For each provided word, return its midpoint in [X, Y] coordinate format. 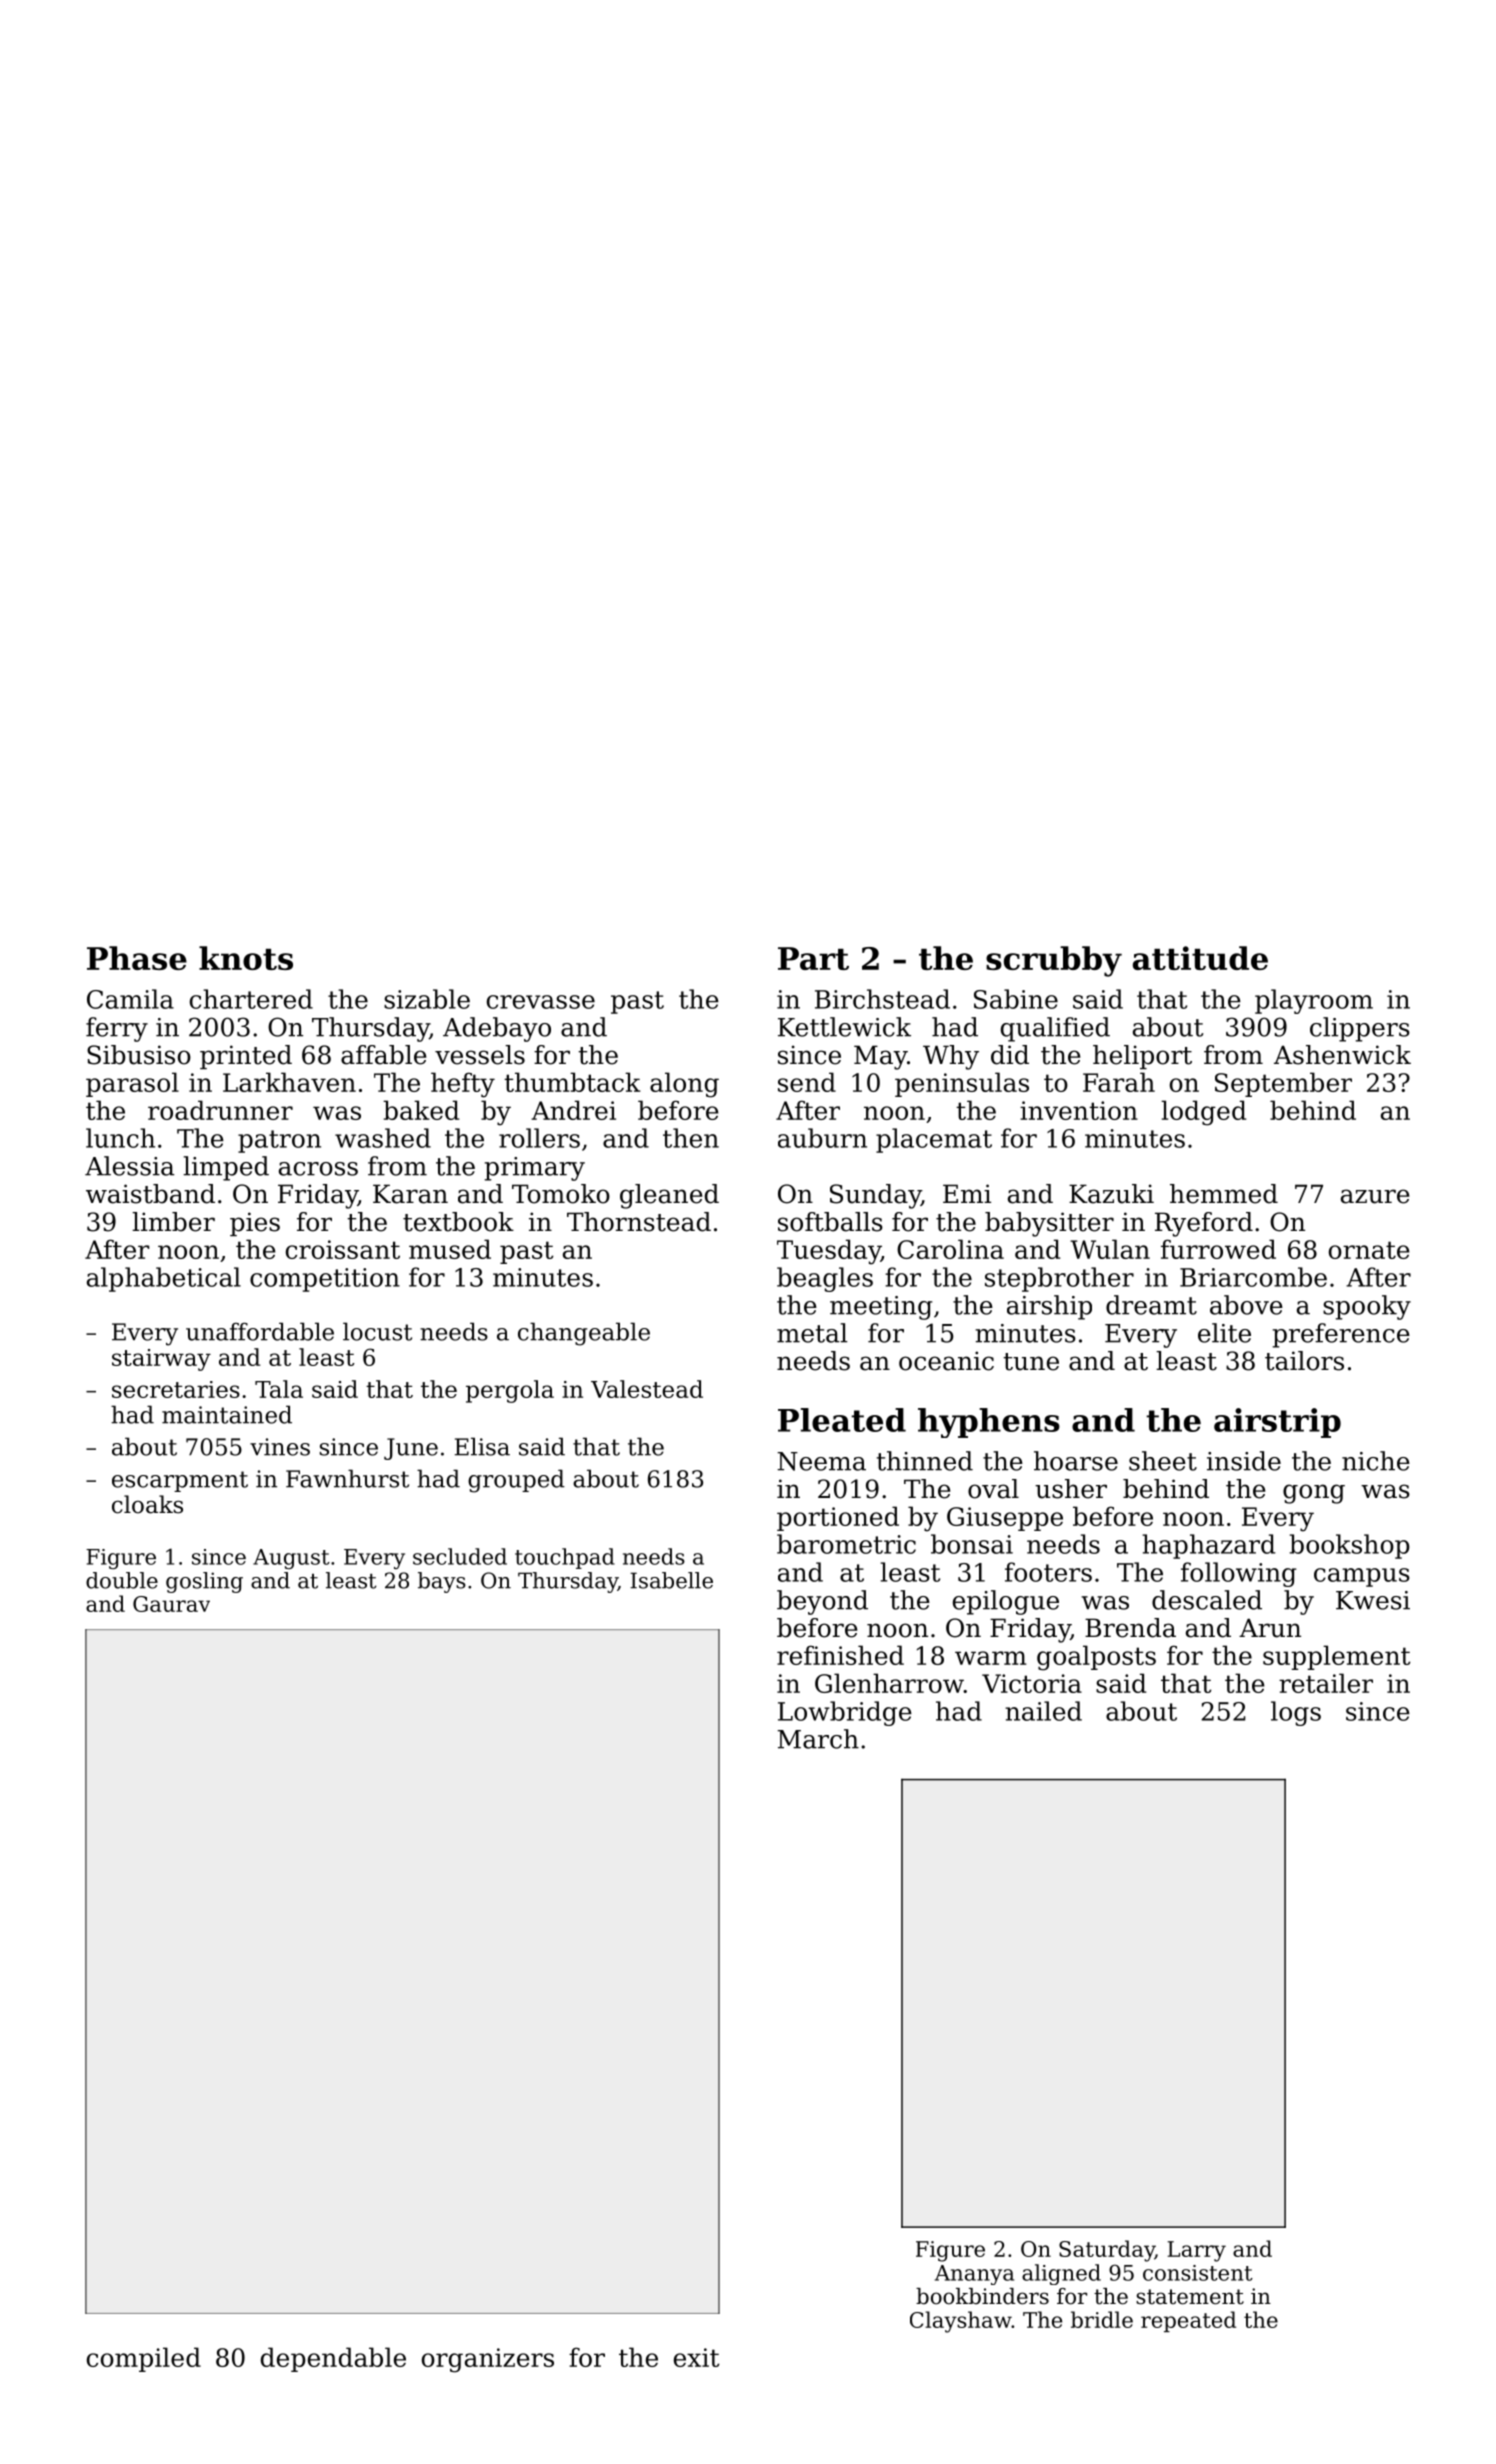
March [818, 1739]
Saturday [1107, 2251]
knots [246, 958]
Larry [1196, 2251]
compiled [144, 2359]
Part [813, 958]
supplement [1336, 1657]
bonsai [972, 1544]
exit [696, 2357]
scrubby [1054, 961]
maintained [227, 1414]
